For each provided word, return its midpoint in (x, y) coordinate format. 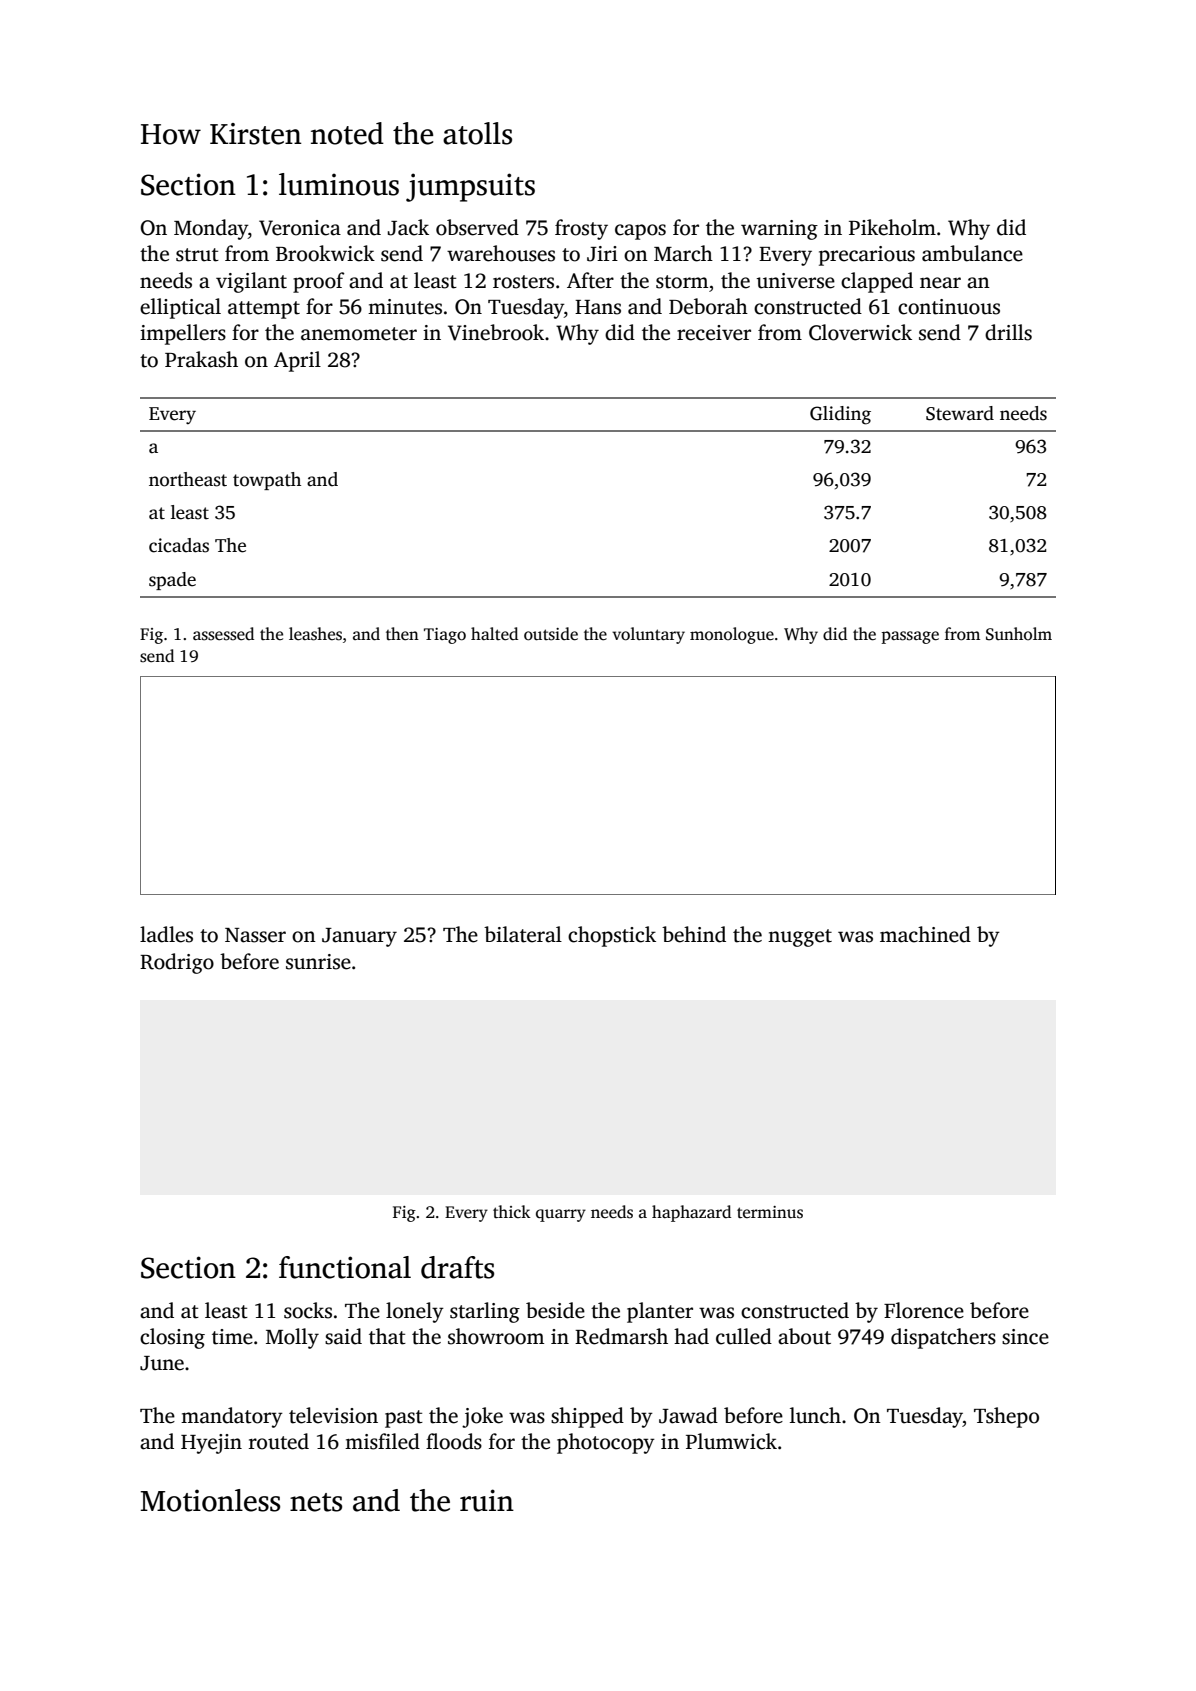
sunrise (318, 962)
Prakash (201, 359)
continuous (949, 307)
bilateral (523, 934)
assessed (223, 634)
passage (910, 637)
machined (925, 934)
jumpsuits (470, 187)
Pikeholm (892, 227)
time (232, 1337)
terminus (770, 1212)
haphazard (691, 1213)
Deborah (708, 306)
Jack (408, 227)
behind (694, 934)
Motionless (210, 1500)
